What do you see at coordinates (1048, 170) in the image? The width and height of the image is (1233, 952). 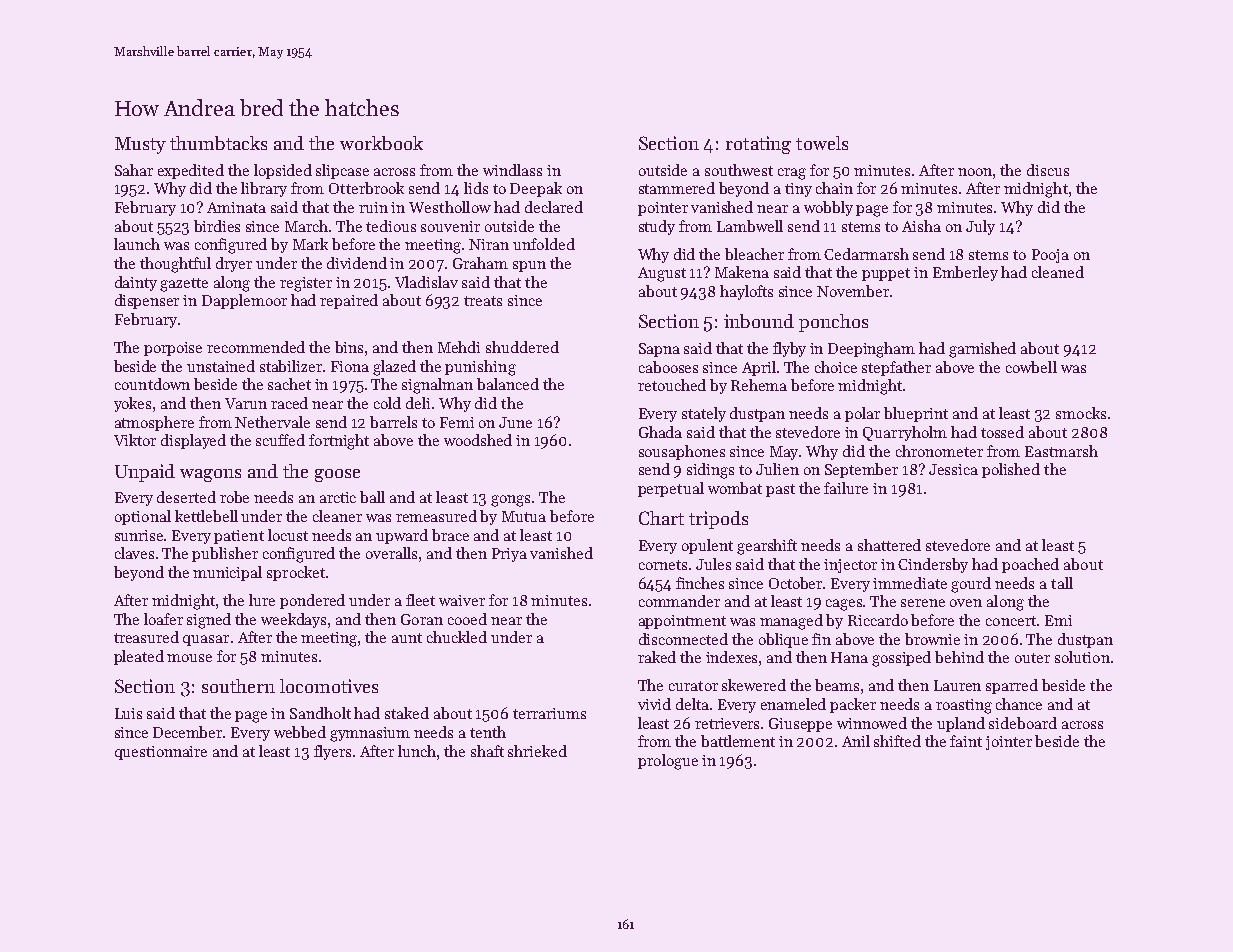 I see `discus` at bounding box center [1048, 170].
